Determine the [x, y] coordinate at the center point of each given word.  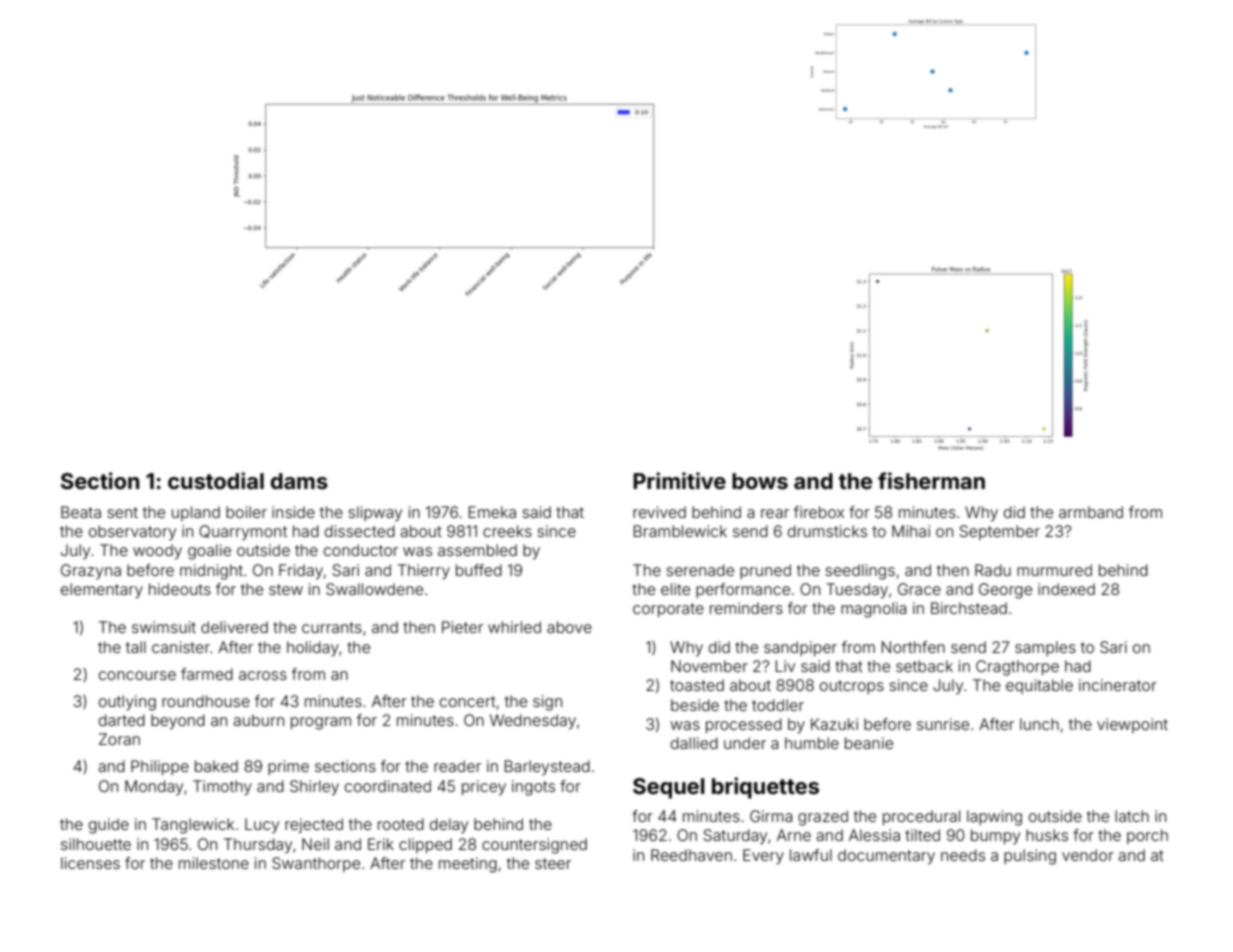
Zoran [119, 739]
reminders [746, 608]
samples [1045, 648]
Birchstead [969, 608]
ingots [533, 788]
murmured [1054, 570]
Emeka [492, 512]
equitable [1039, 686]
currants [332, 627]
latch [1132, 816]
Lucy [262, 826]
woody [157, 552]
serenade [700, 570]
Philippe [160, 767]
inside [293, 512]
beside [695, 705]
